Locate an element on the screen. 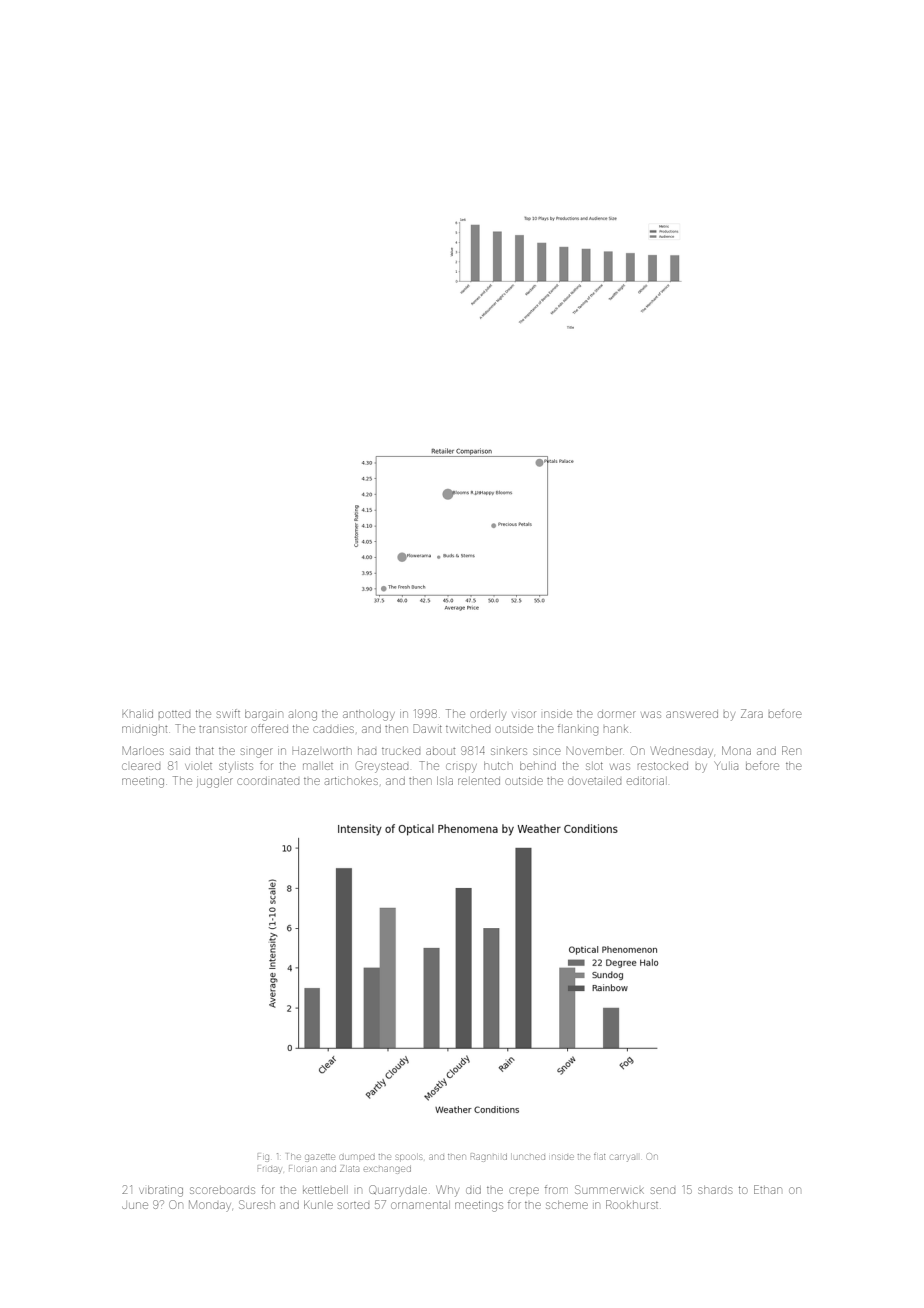  did is located at coordinates (473, 1190).
